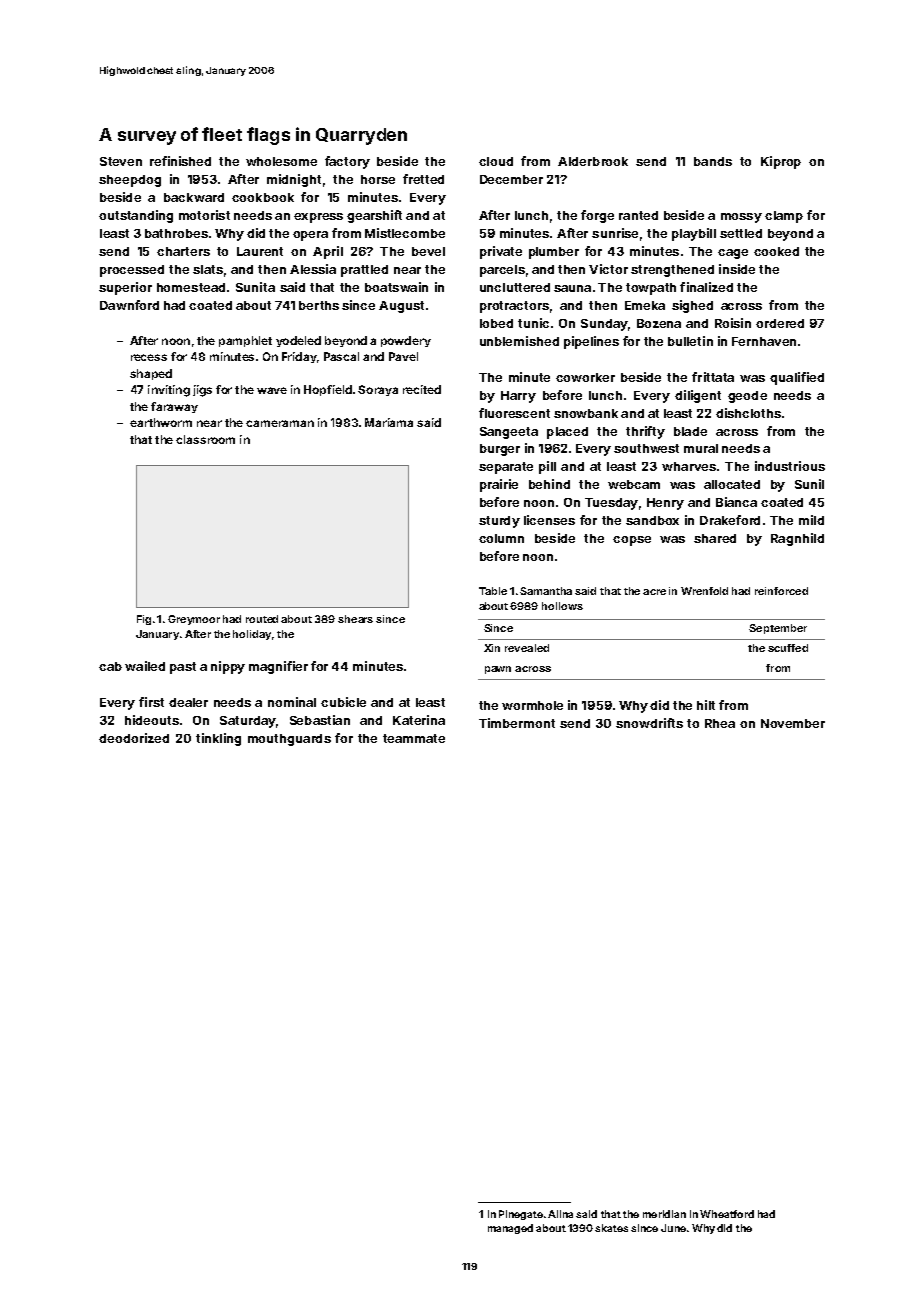 Image resolution: width=924 pixels, height=1308 pixels. I want to click on Laurent, so click(260, 251).
